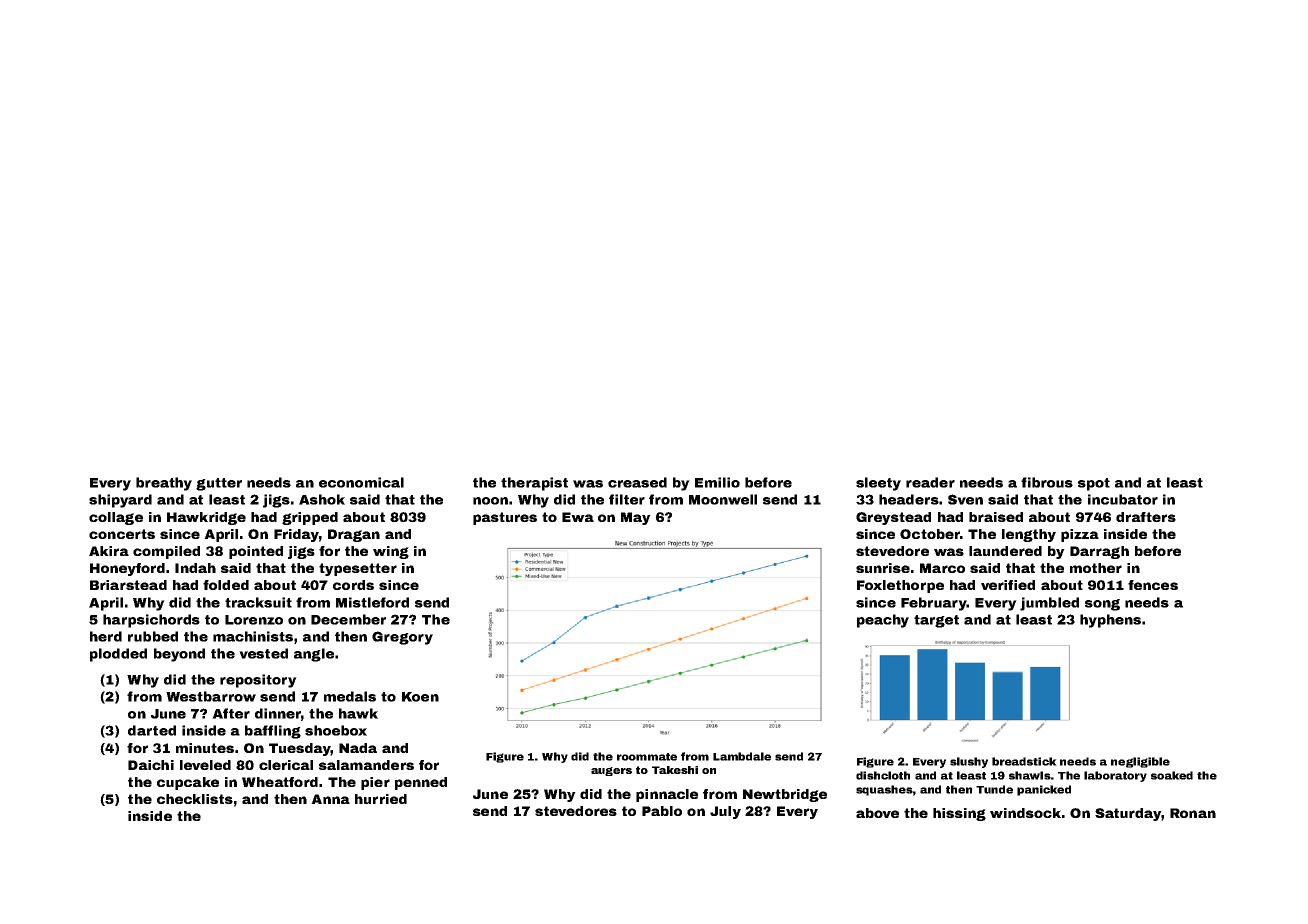  What do you see at coordinates (195, 799) in the page?
I see `checklists` at bounding box center [195, 799].
